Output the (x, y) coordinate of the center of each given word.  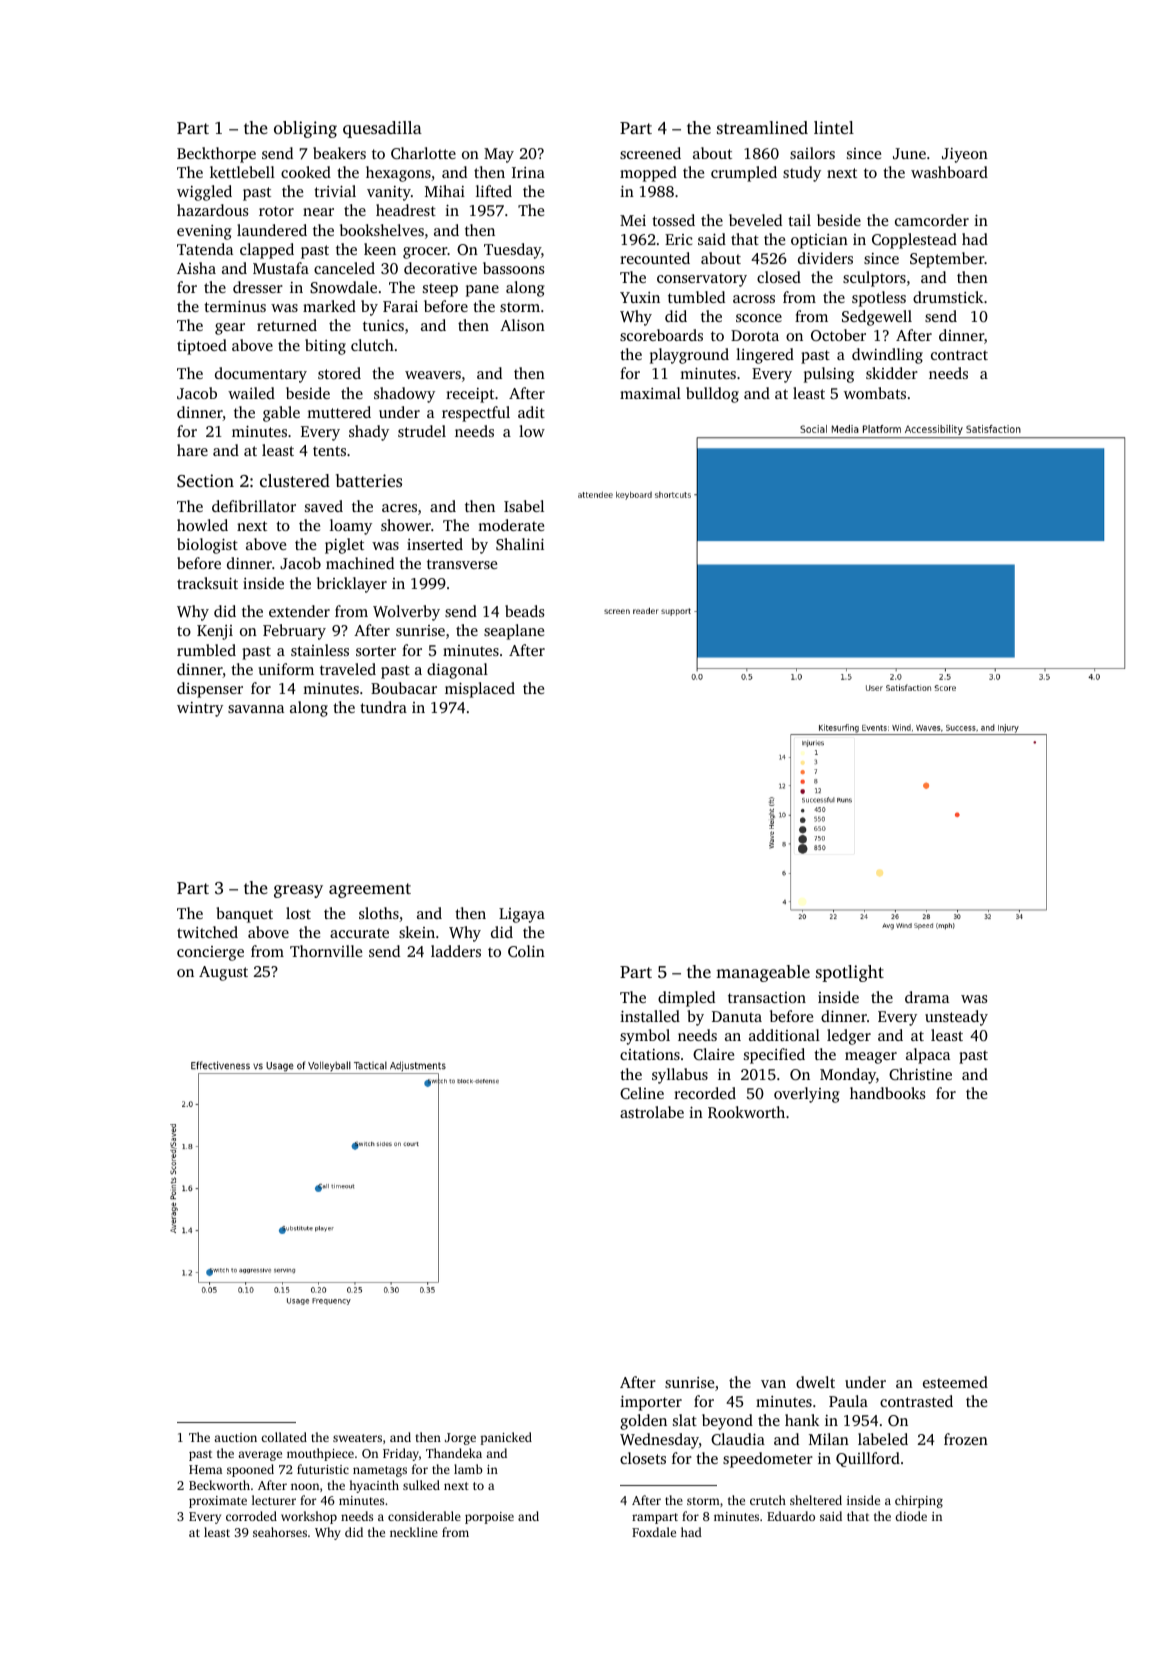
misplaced (480, 690)
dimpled (686, 999)
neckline (414, 1532)
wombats (875, 393)
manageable (763, 973)
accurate (359, 933)
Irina (528, 172)
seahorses (280, 1532)
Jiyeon (965, 155)
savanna (256, 709)
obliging (305, 129)
